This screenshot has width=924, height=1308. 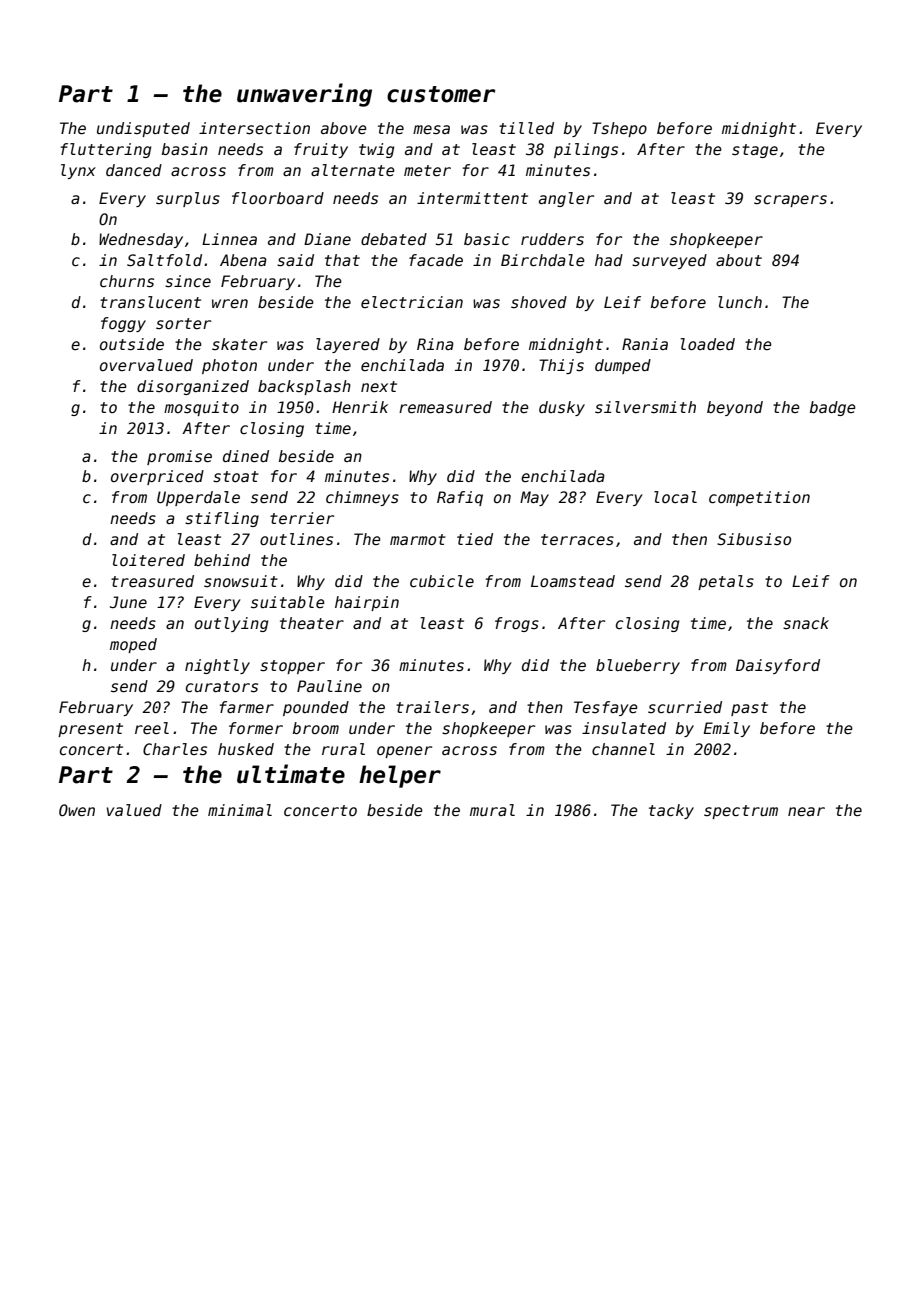 What do you see at coordinates (360, 407) in the screenshot?
I see `Henrik` at bounding box center [360, 407].
